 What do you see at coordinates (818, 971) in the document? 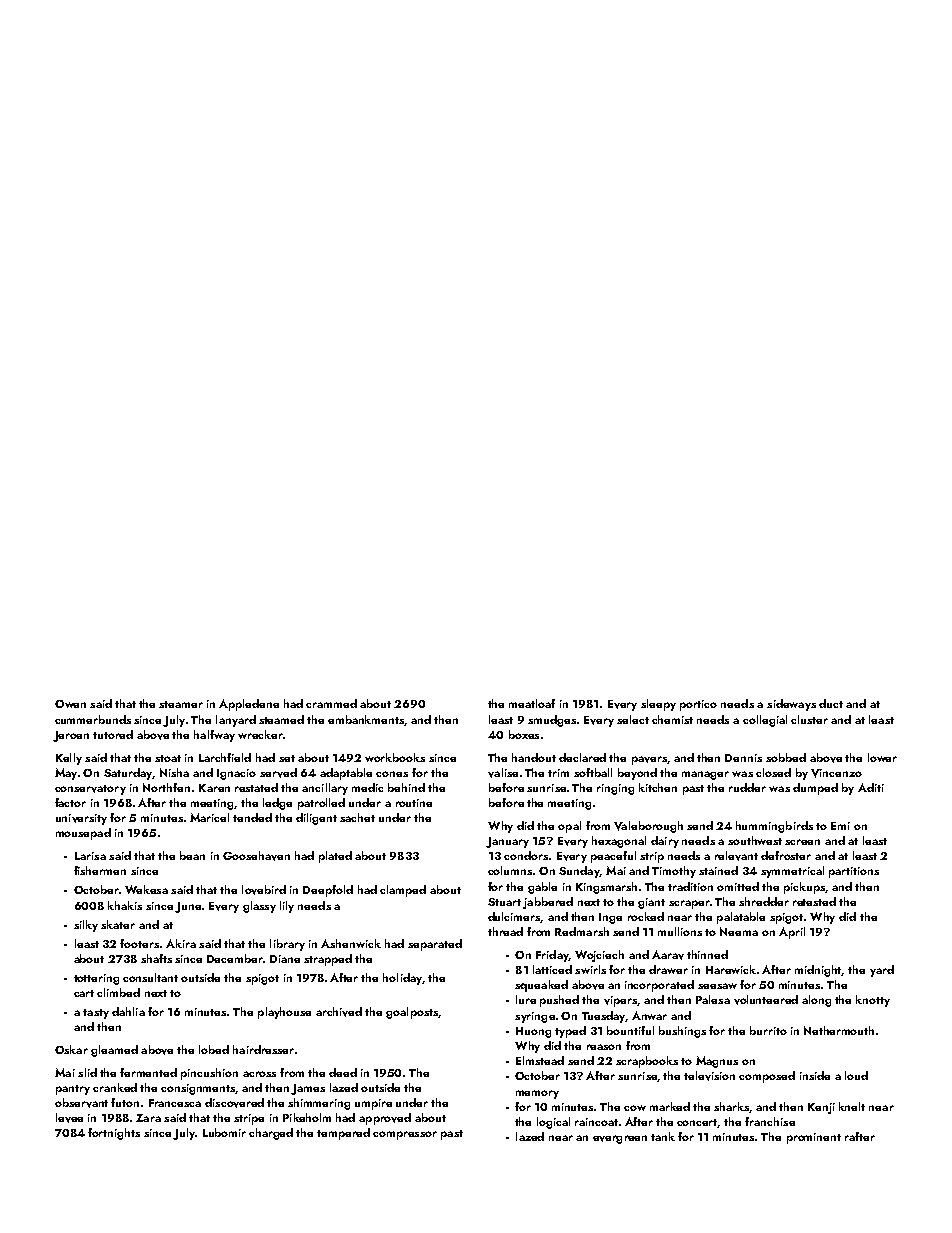
I see `midnight` at bounding box center [818, 971].
